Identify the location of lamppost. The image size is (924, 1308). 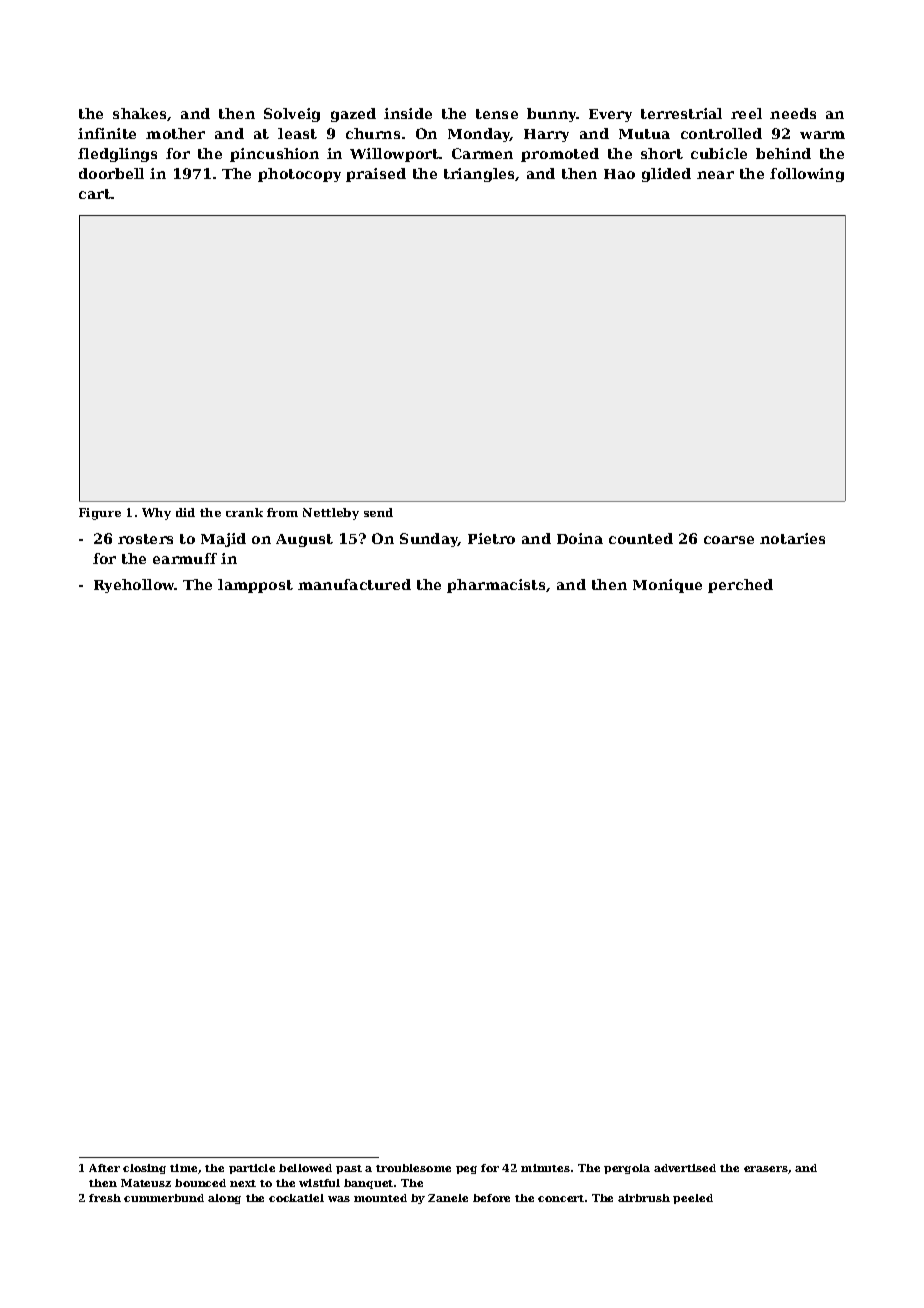
(255, 586).
